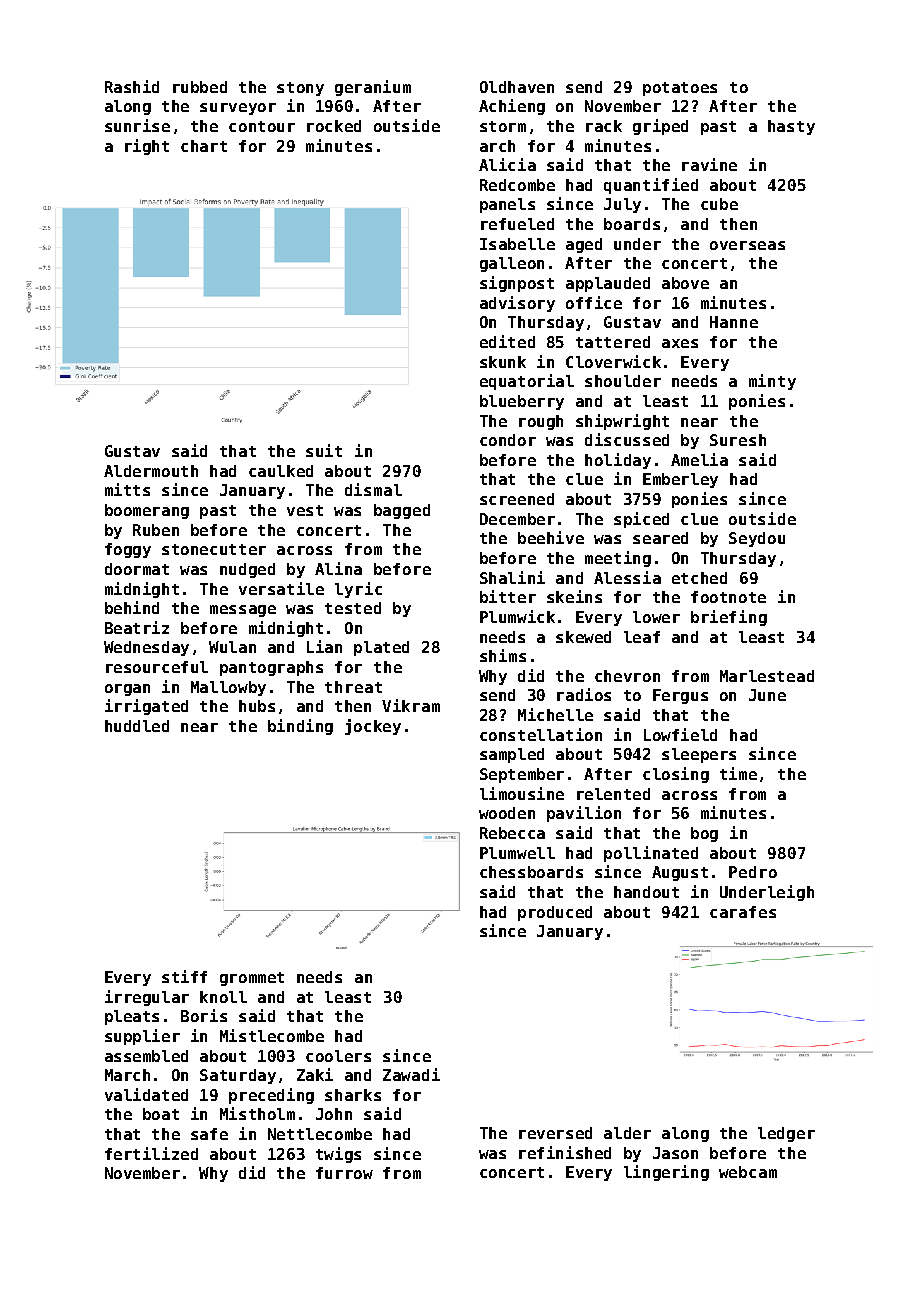  Describe the element at coordinates (613, 794) in the screenshot. I see `relented` at that location.
